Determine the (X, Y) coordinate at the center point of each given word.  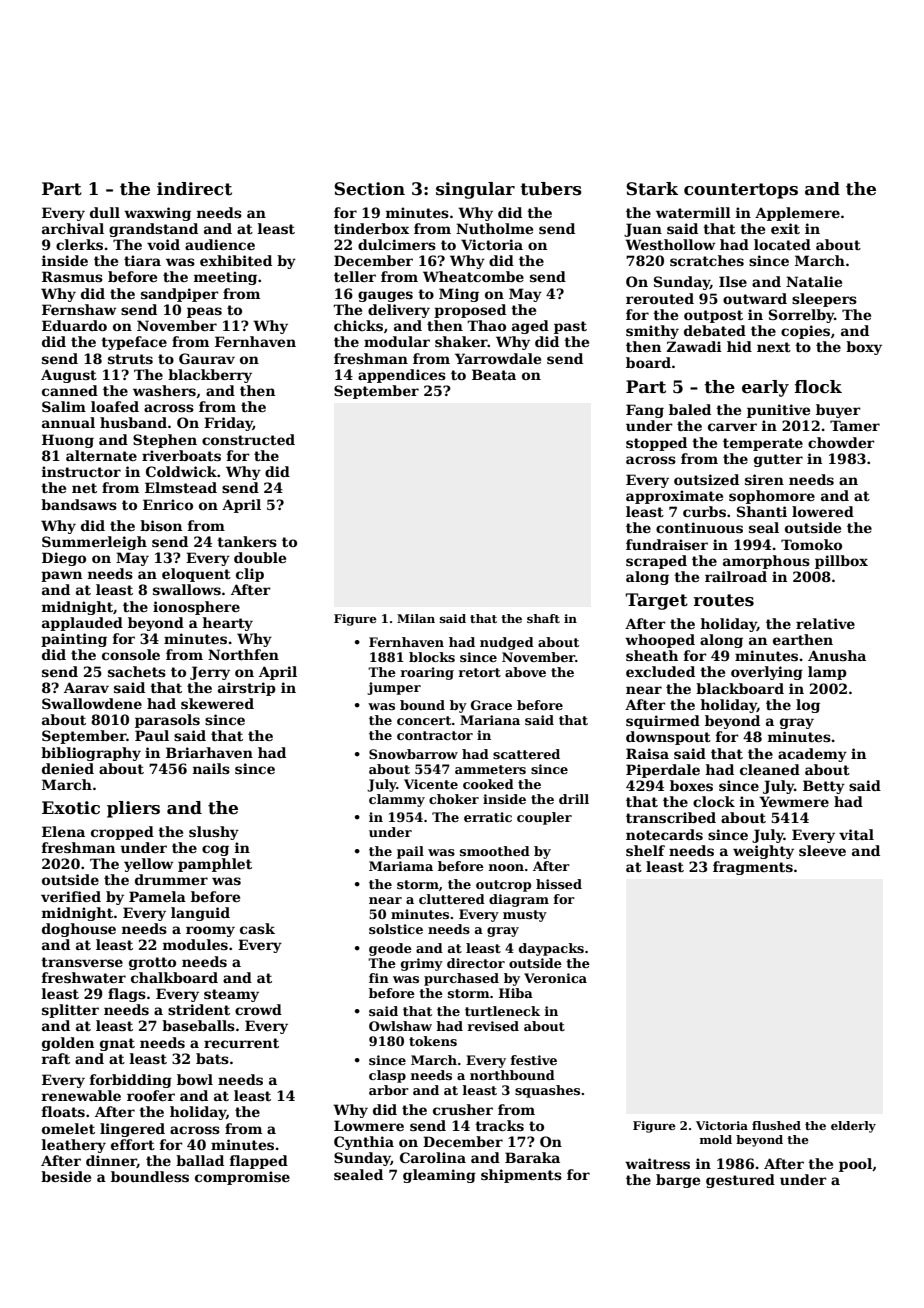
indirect (194, 189)
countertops (741, 191)
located (782, 244)
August (69, 376)
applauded (82, 624)
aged (530, 327)
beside (66, 1176)
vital (856, 834)
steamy (231, 995)
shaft (543, 618)
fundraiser (667, 544)
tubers (551, 189)
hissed (559, 884)
